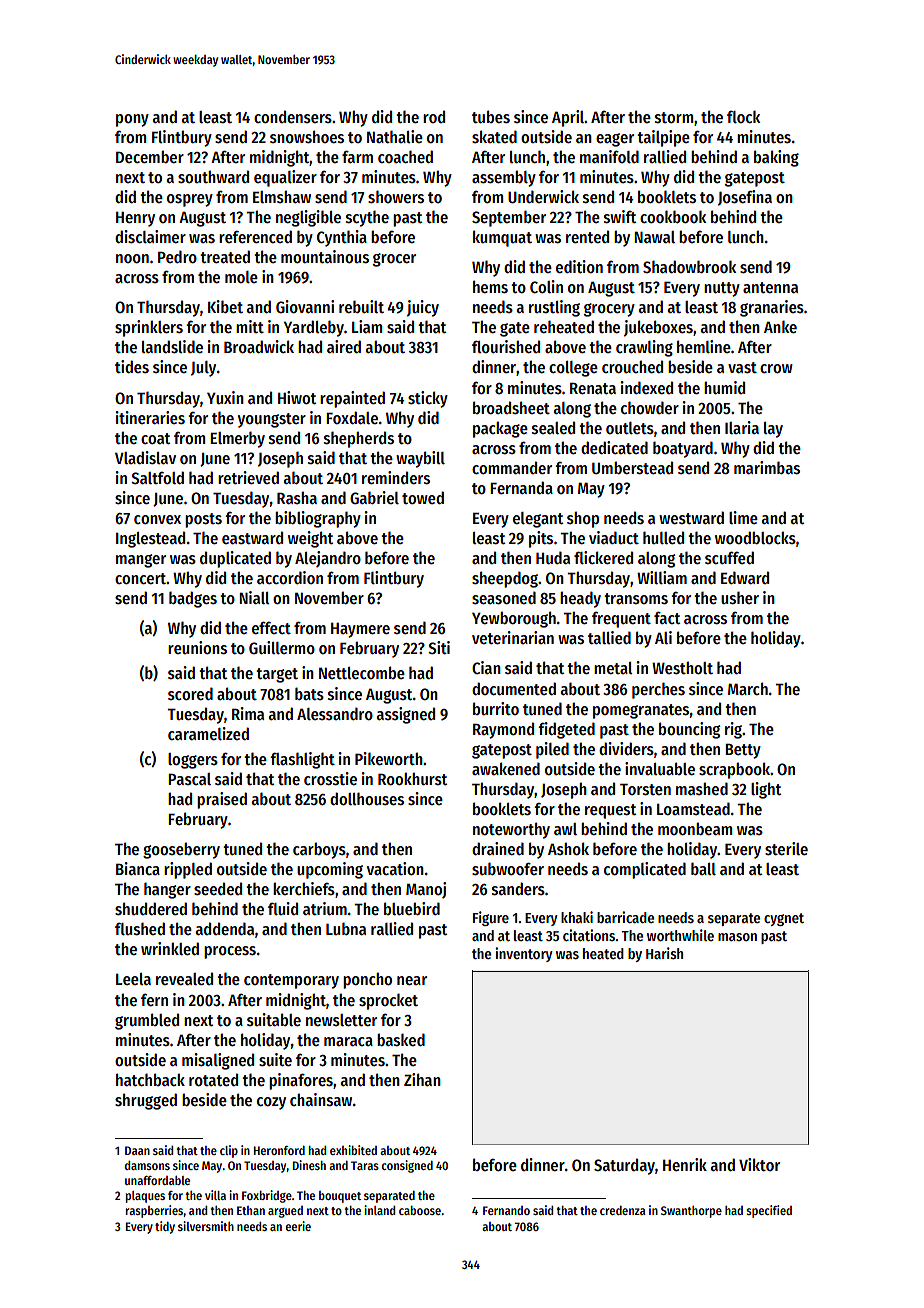 The image size is (924, 1308). What do you see at coordinates (491, 117) in the page?
I see `tubes` at bounding box center [491, 117].
